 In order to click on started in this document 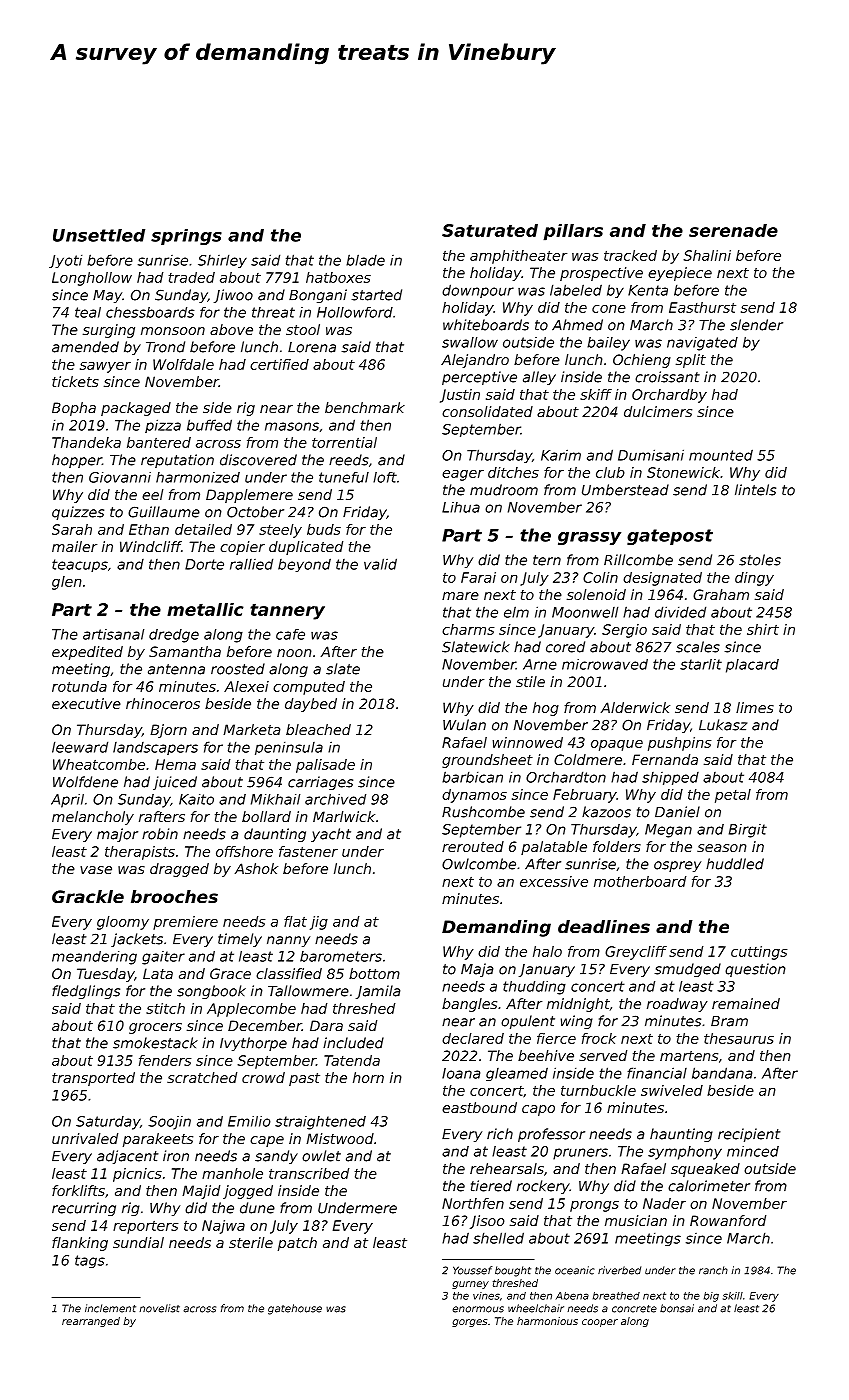, I will do `click(376, 295)`.
